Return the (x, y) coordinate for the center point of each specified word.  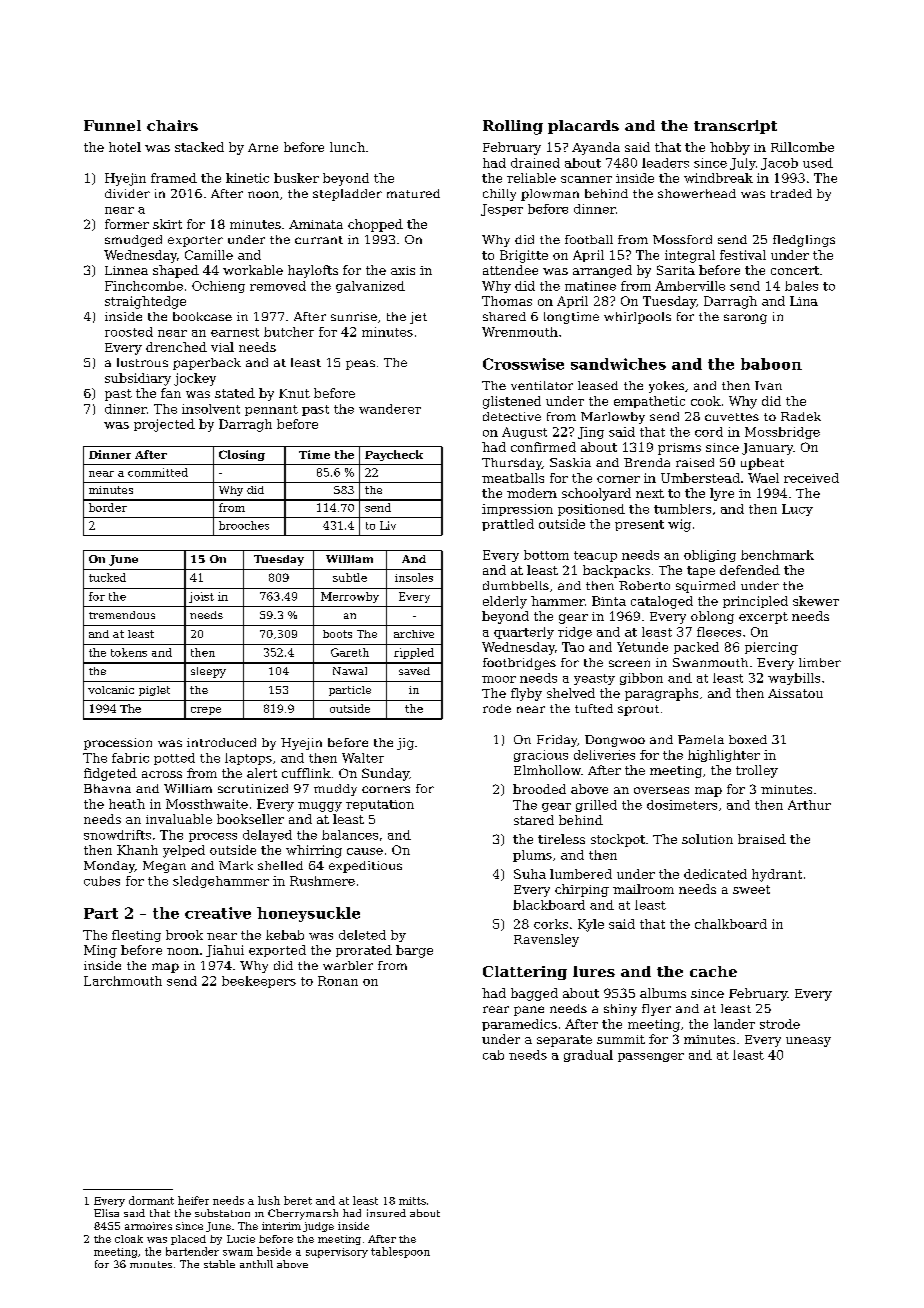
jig (405, 744)
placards (583, 127)
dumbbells (516, 585)
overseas (661, 790)
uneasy (808, 1042)
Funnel (112, 125)
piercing (771, 648)
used (818, 163)
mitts (412, 1201)
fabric (130, 758)
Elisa (106, 1213)
